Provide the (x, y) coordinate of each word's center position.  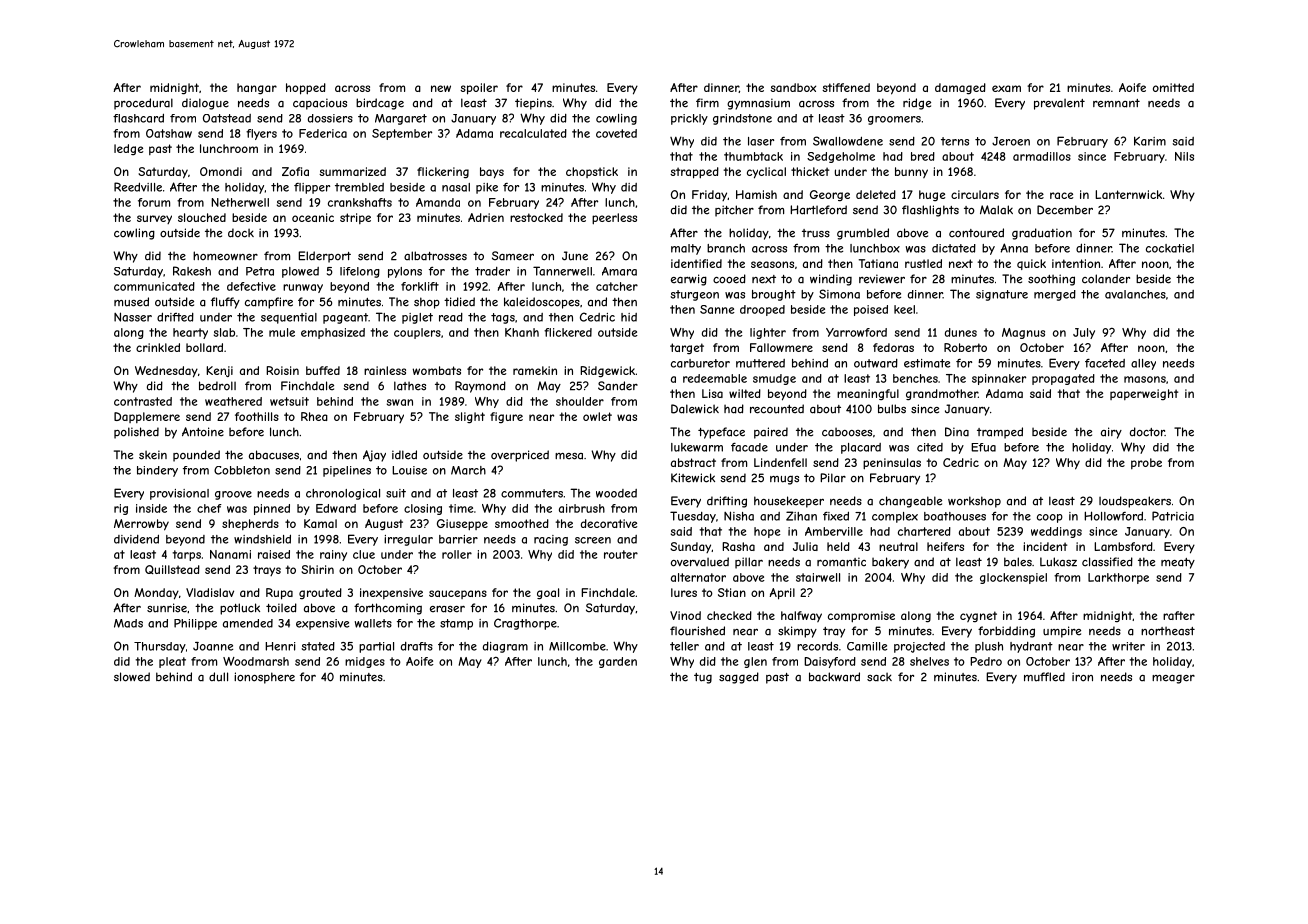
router (621, 554)
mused (131, 302)
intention (1076, 263)
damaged (960, 89)
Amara (619, 271)
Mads (128, 623)
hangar (257, 89)
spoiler (479, 89)
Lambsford (1123, 546)
